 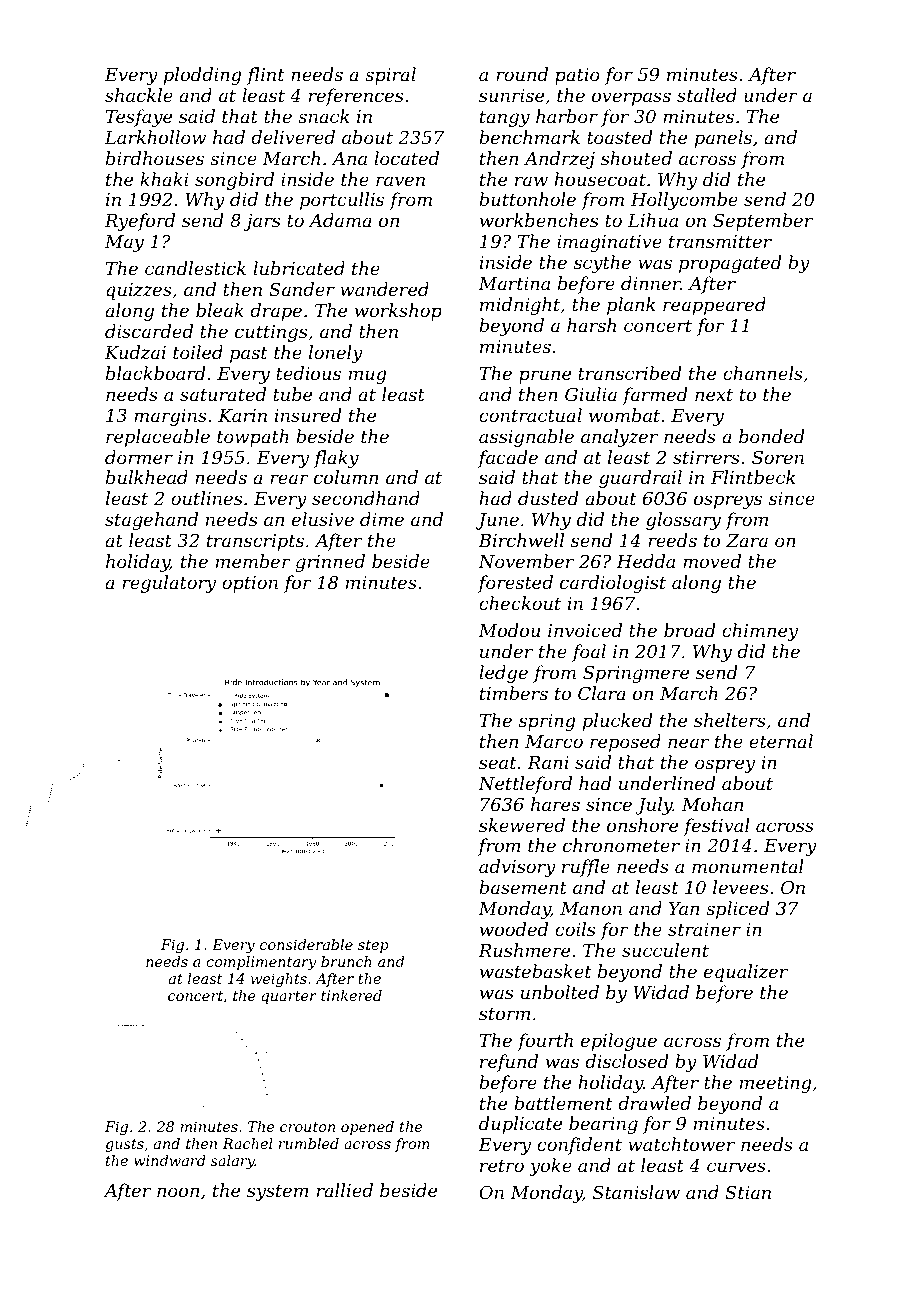 I want to click on stalled, so click(x=707, y=95).
